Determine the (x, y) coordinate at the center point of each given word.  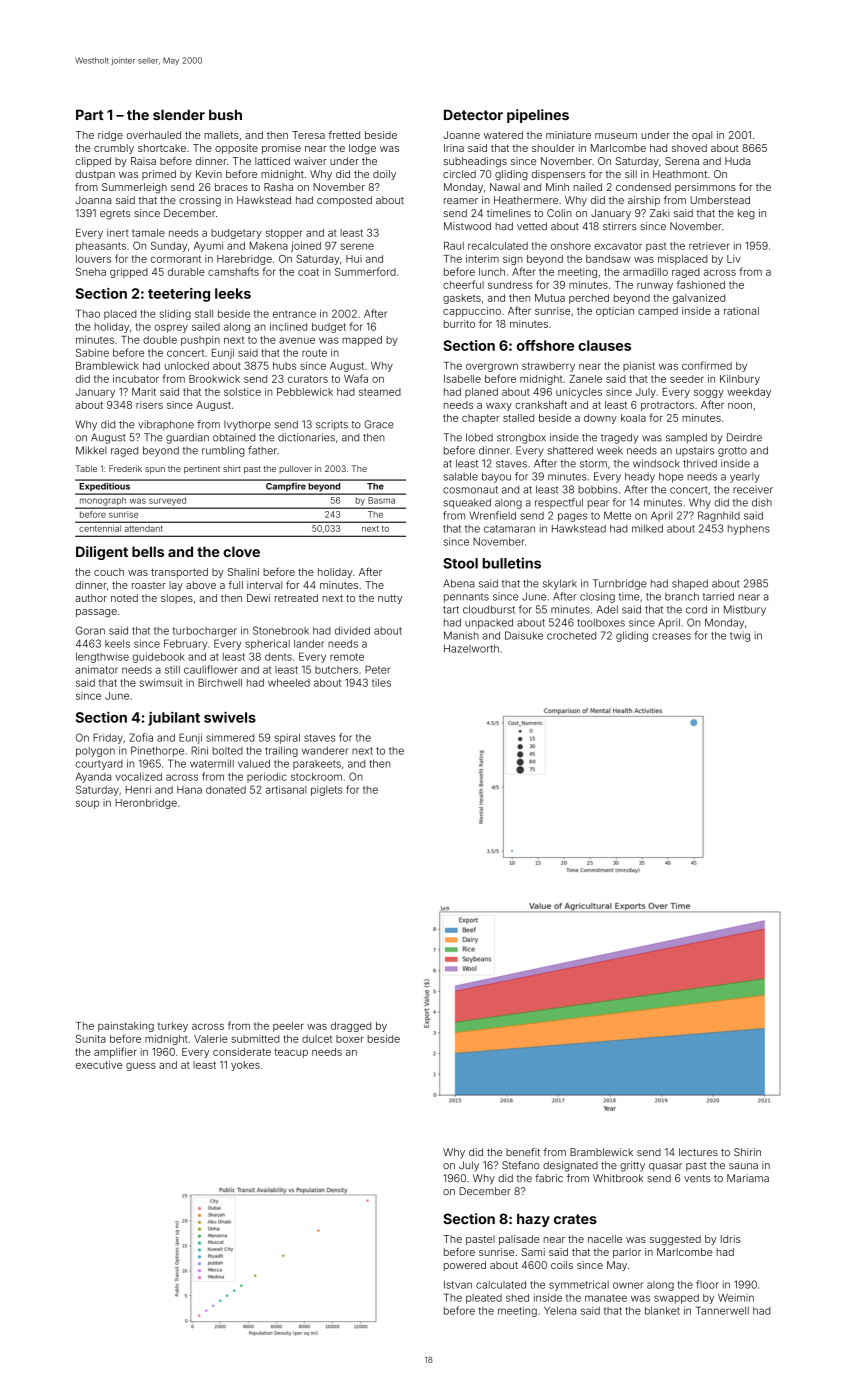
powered (465, 1266)
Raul (454, 246)
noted (124, 598)
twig (740, 636)
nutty (390, 599)
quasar (665, 1167)
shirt (232, 468)
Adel (607, 609)
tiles (381, 683)
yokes (245, 1066)
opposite (236, 149)
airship (644, 201)
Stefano (521, 1165)
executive (99, 1065)
